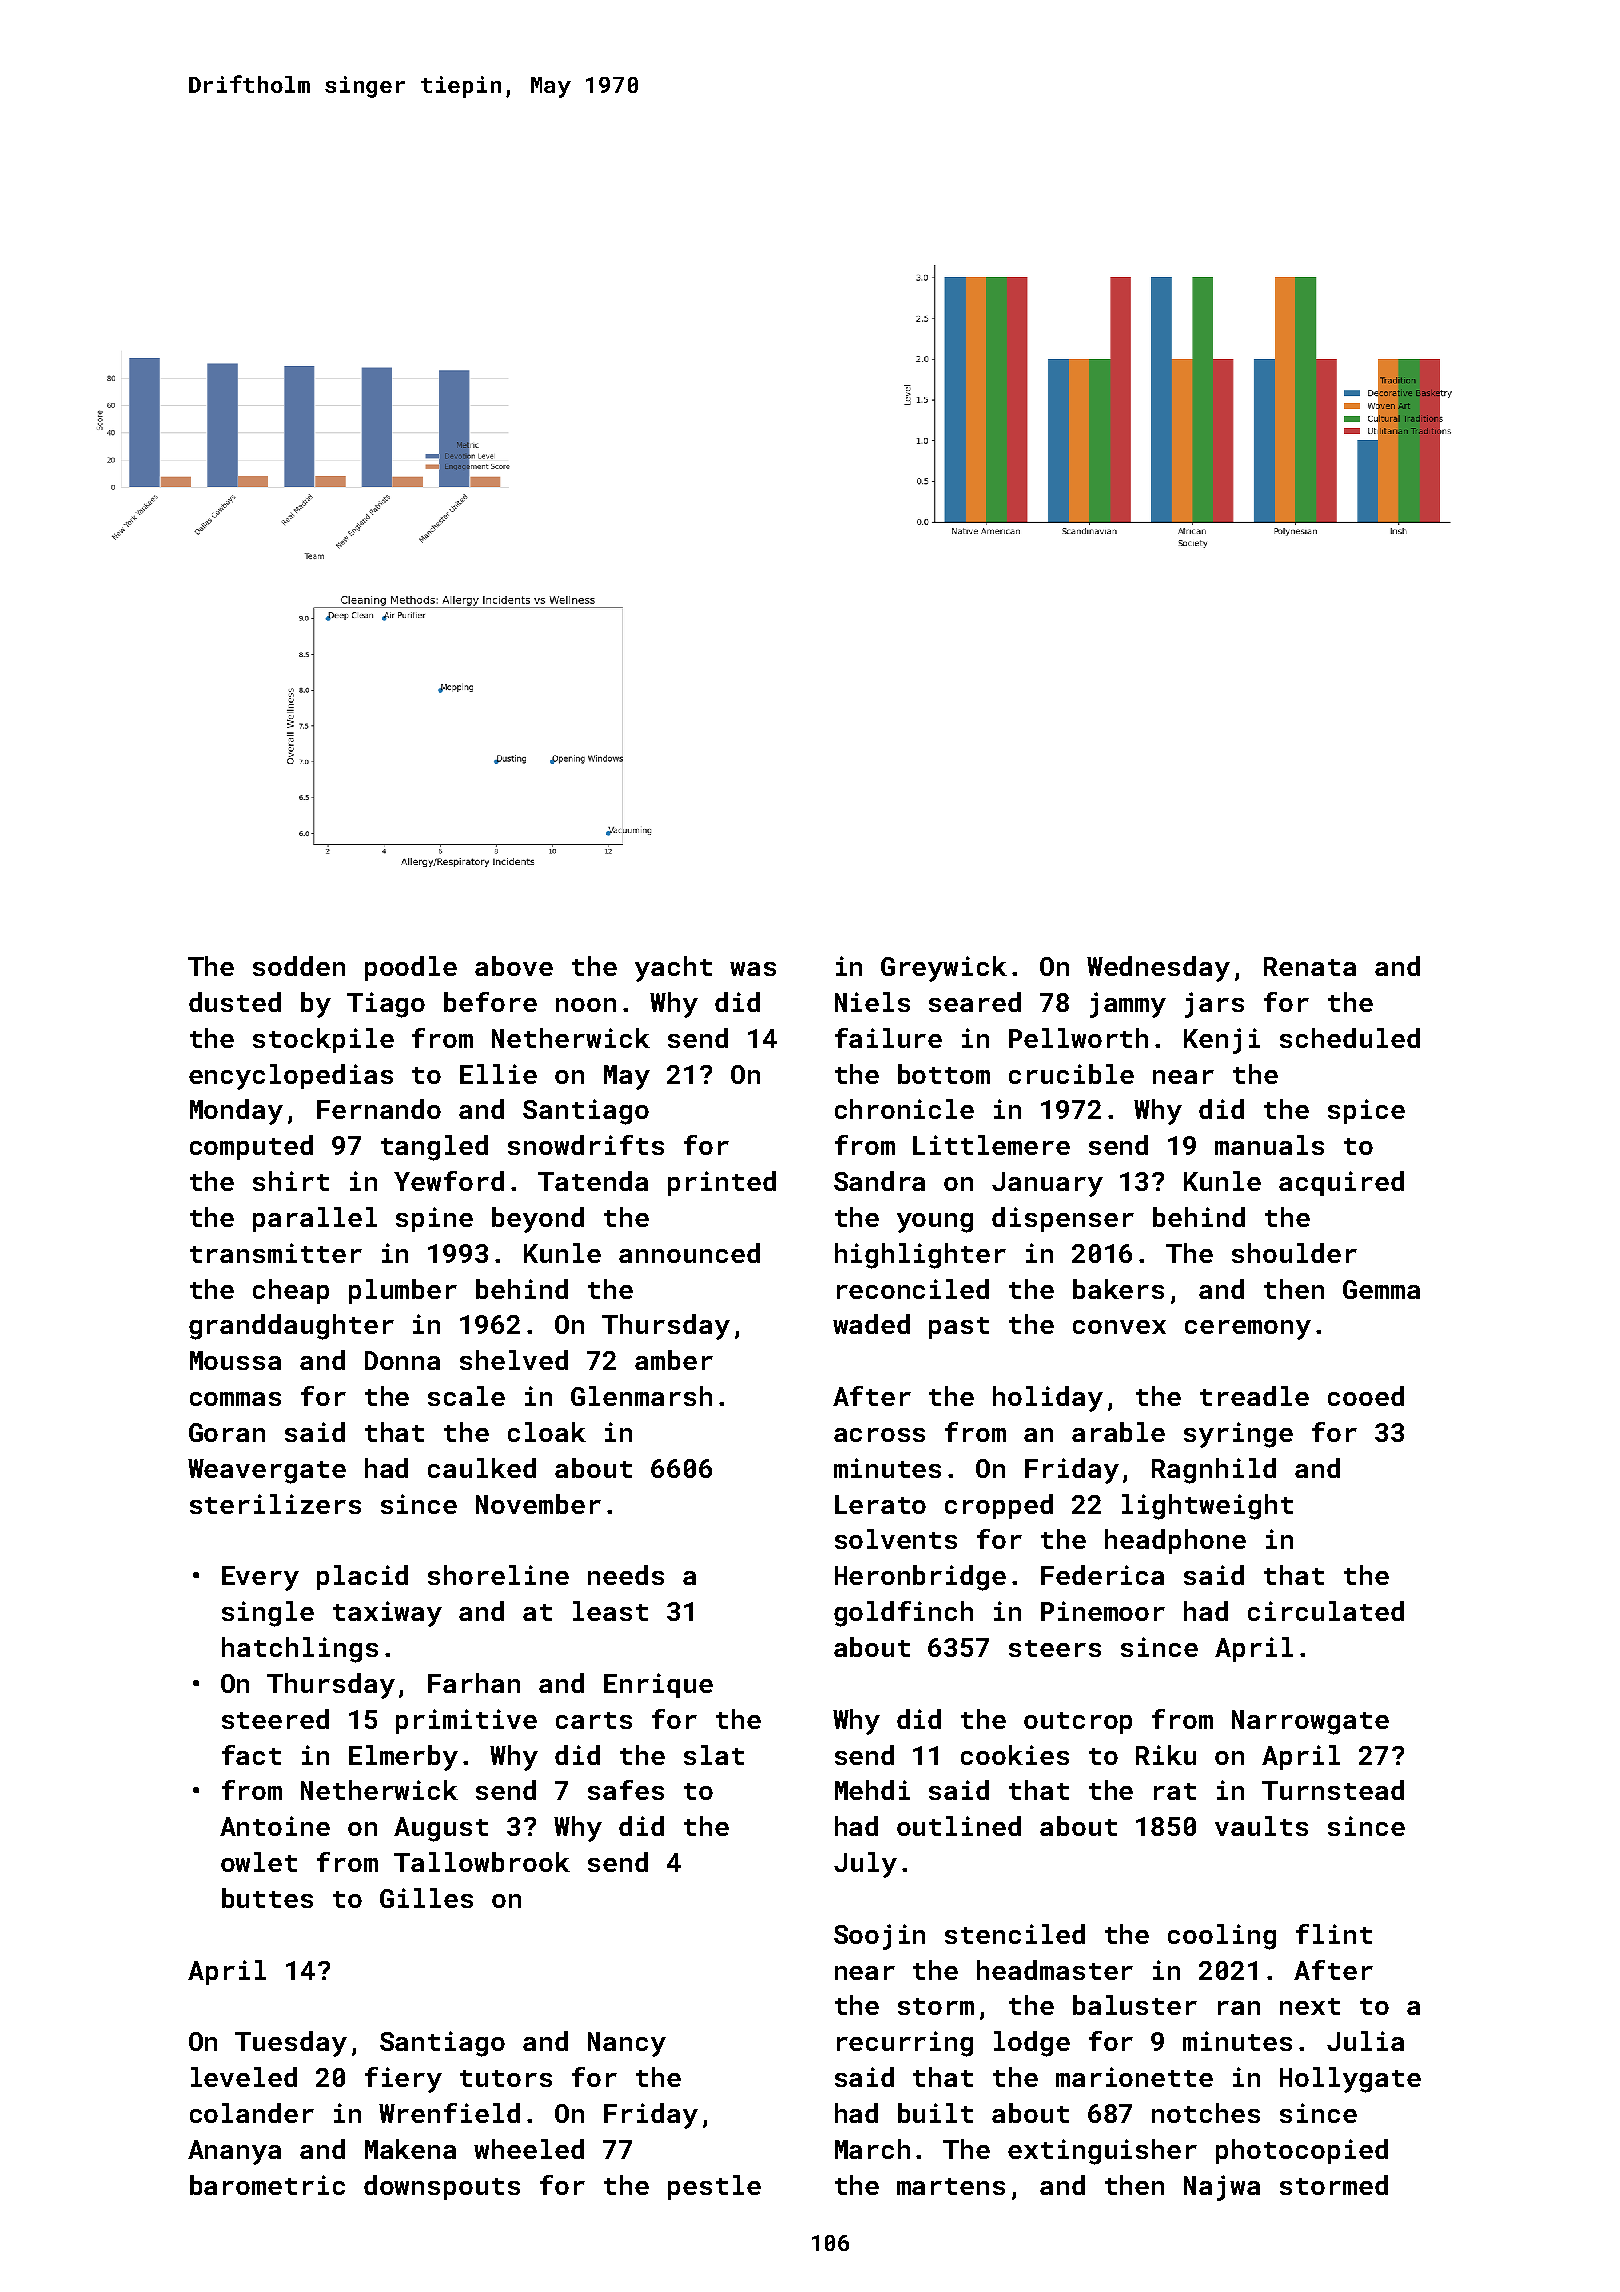  Describe the element at coordinates (251, 1147) in the document. I see `computed` at that location.
